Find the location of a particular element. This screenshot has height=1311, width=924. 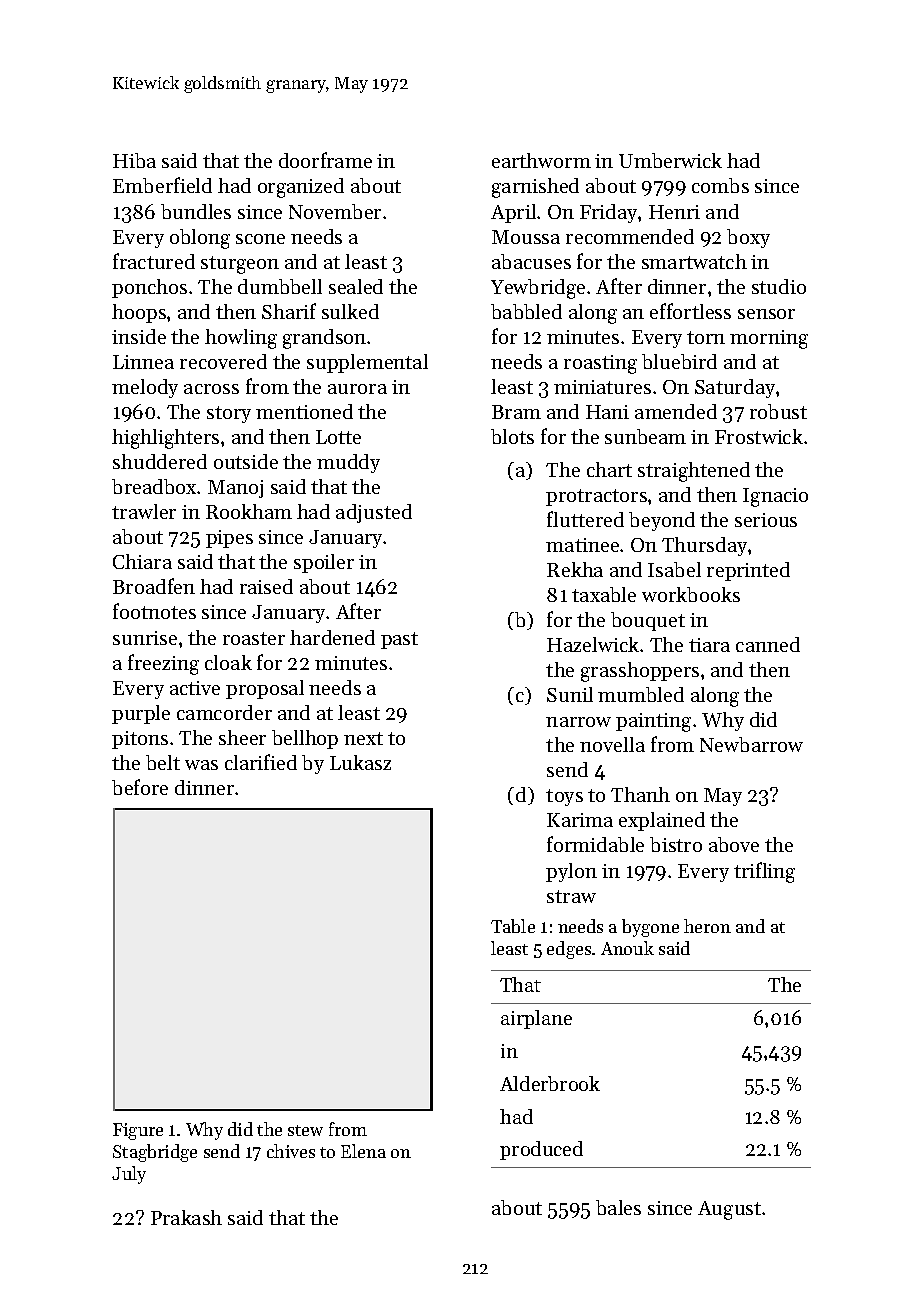

Figure is located at coordinates (138, 1131).
